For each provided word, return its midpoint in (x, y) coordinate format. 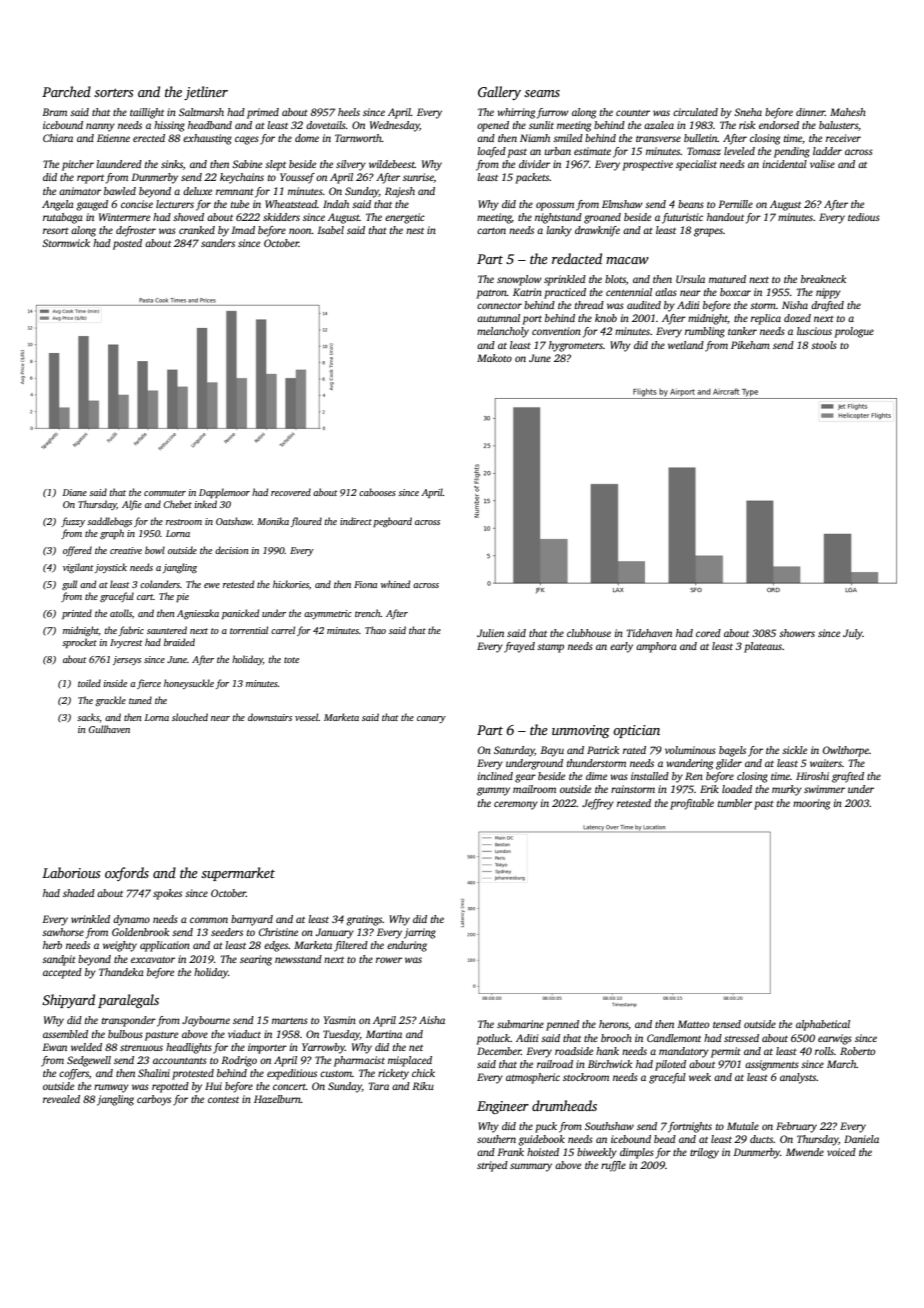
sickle (794, 750)
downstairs (270, 717)
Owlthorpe (846, 751)
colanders (160, 584)
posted (127, 244)
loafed (491, 152)
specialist (696, 165)
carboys (154, 1100)
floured (306, 522)
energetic (405, 218)
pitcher (78, 165)
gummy (493, 791)
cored (708, 633)
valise (822, 164)
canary (431, 719)
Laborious (71, 872)
